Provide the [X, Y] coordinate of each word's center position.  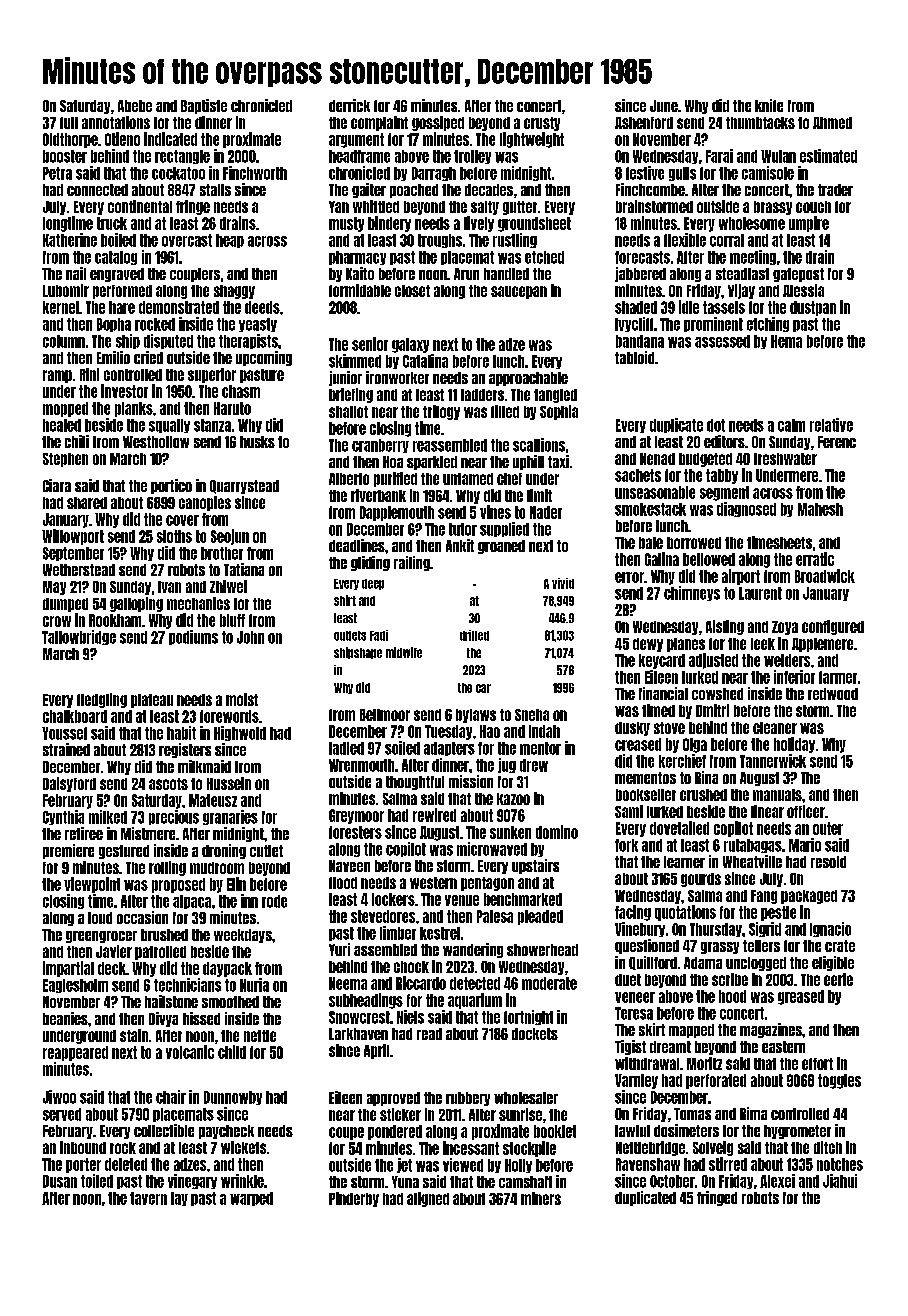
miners [541, 1198]
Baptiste [204, 106]
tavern [148, 1198]
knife [769, 105]
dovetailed [679, 828]
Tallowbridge [79, 637]
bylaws [476, 716]
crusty [542, 124]
